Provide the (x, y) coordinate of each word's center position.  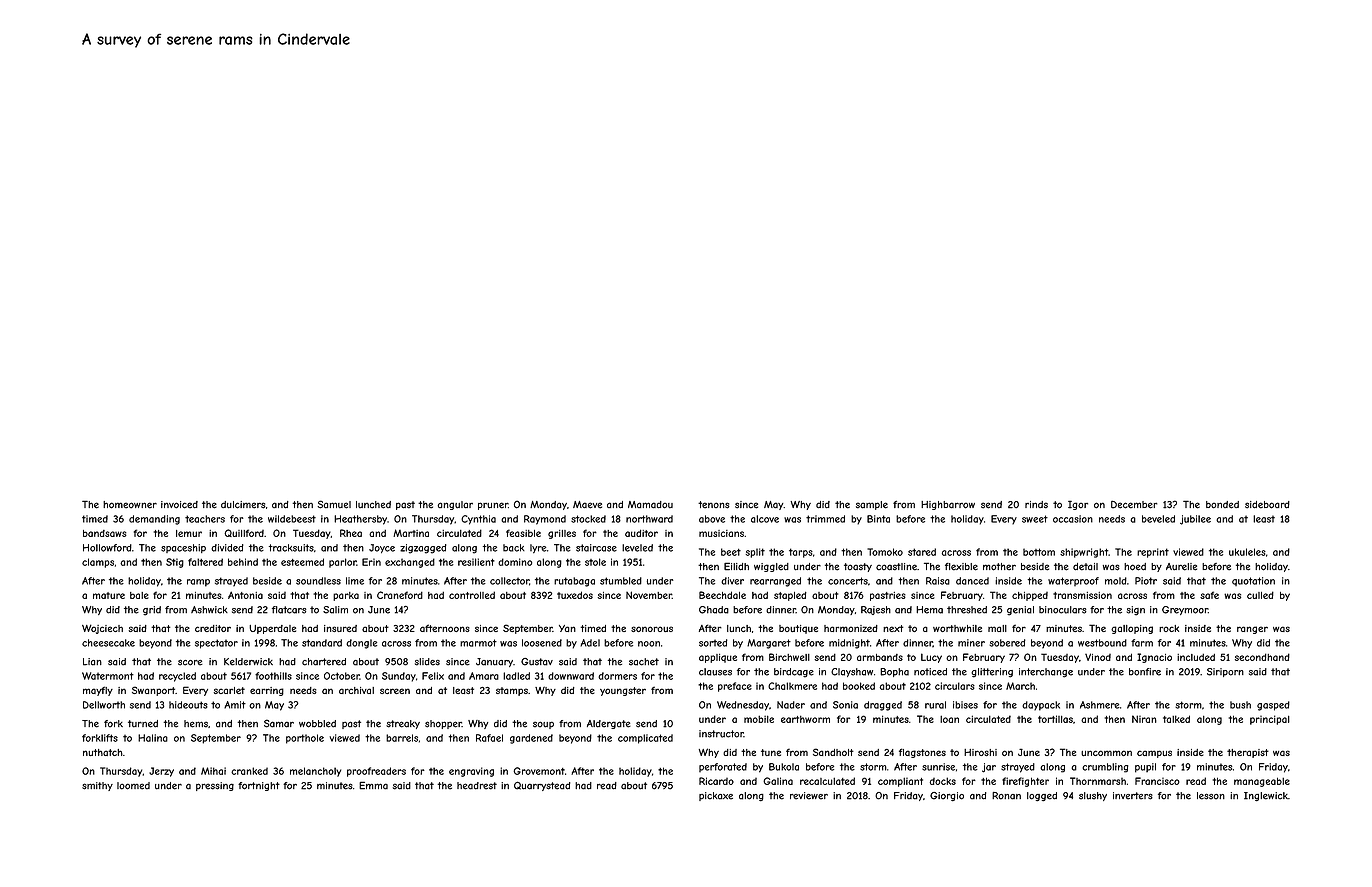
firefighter (1025, 782)
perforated (723, 767)
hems (196, 724)
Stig (175, 563)
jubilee (1195, 520)
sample (872, 505)
